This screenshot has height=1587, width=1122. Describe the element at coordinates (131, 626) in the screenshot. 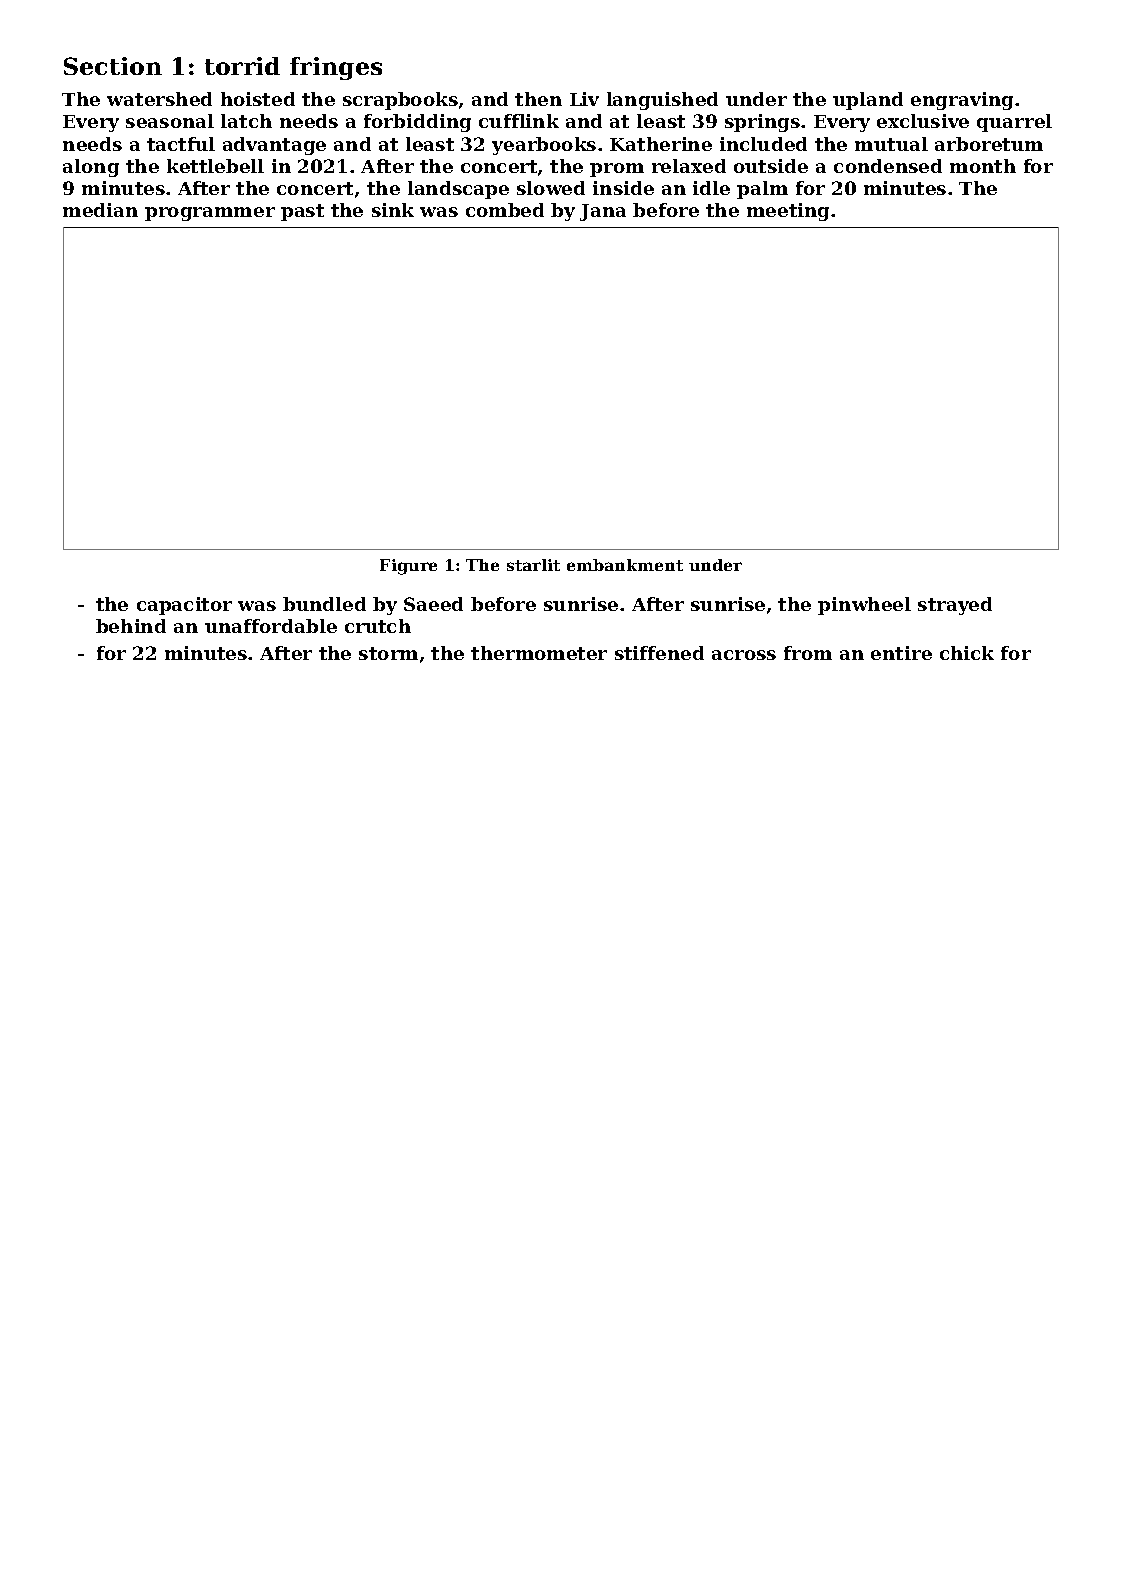

I see `behind` at that location.
